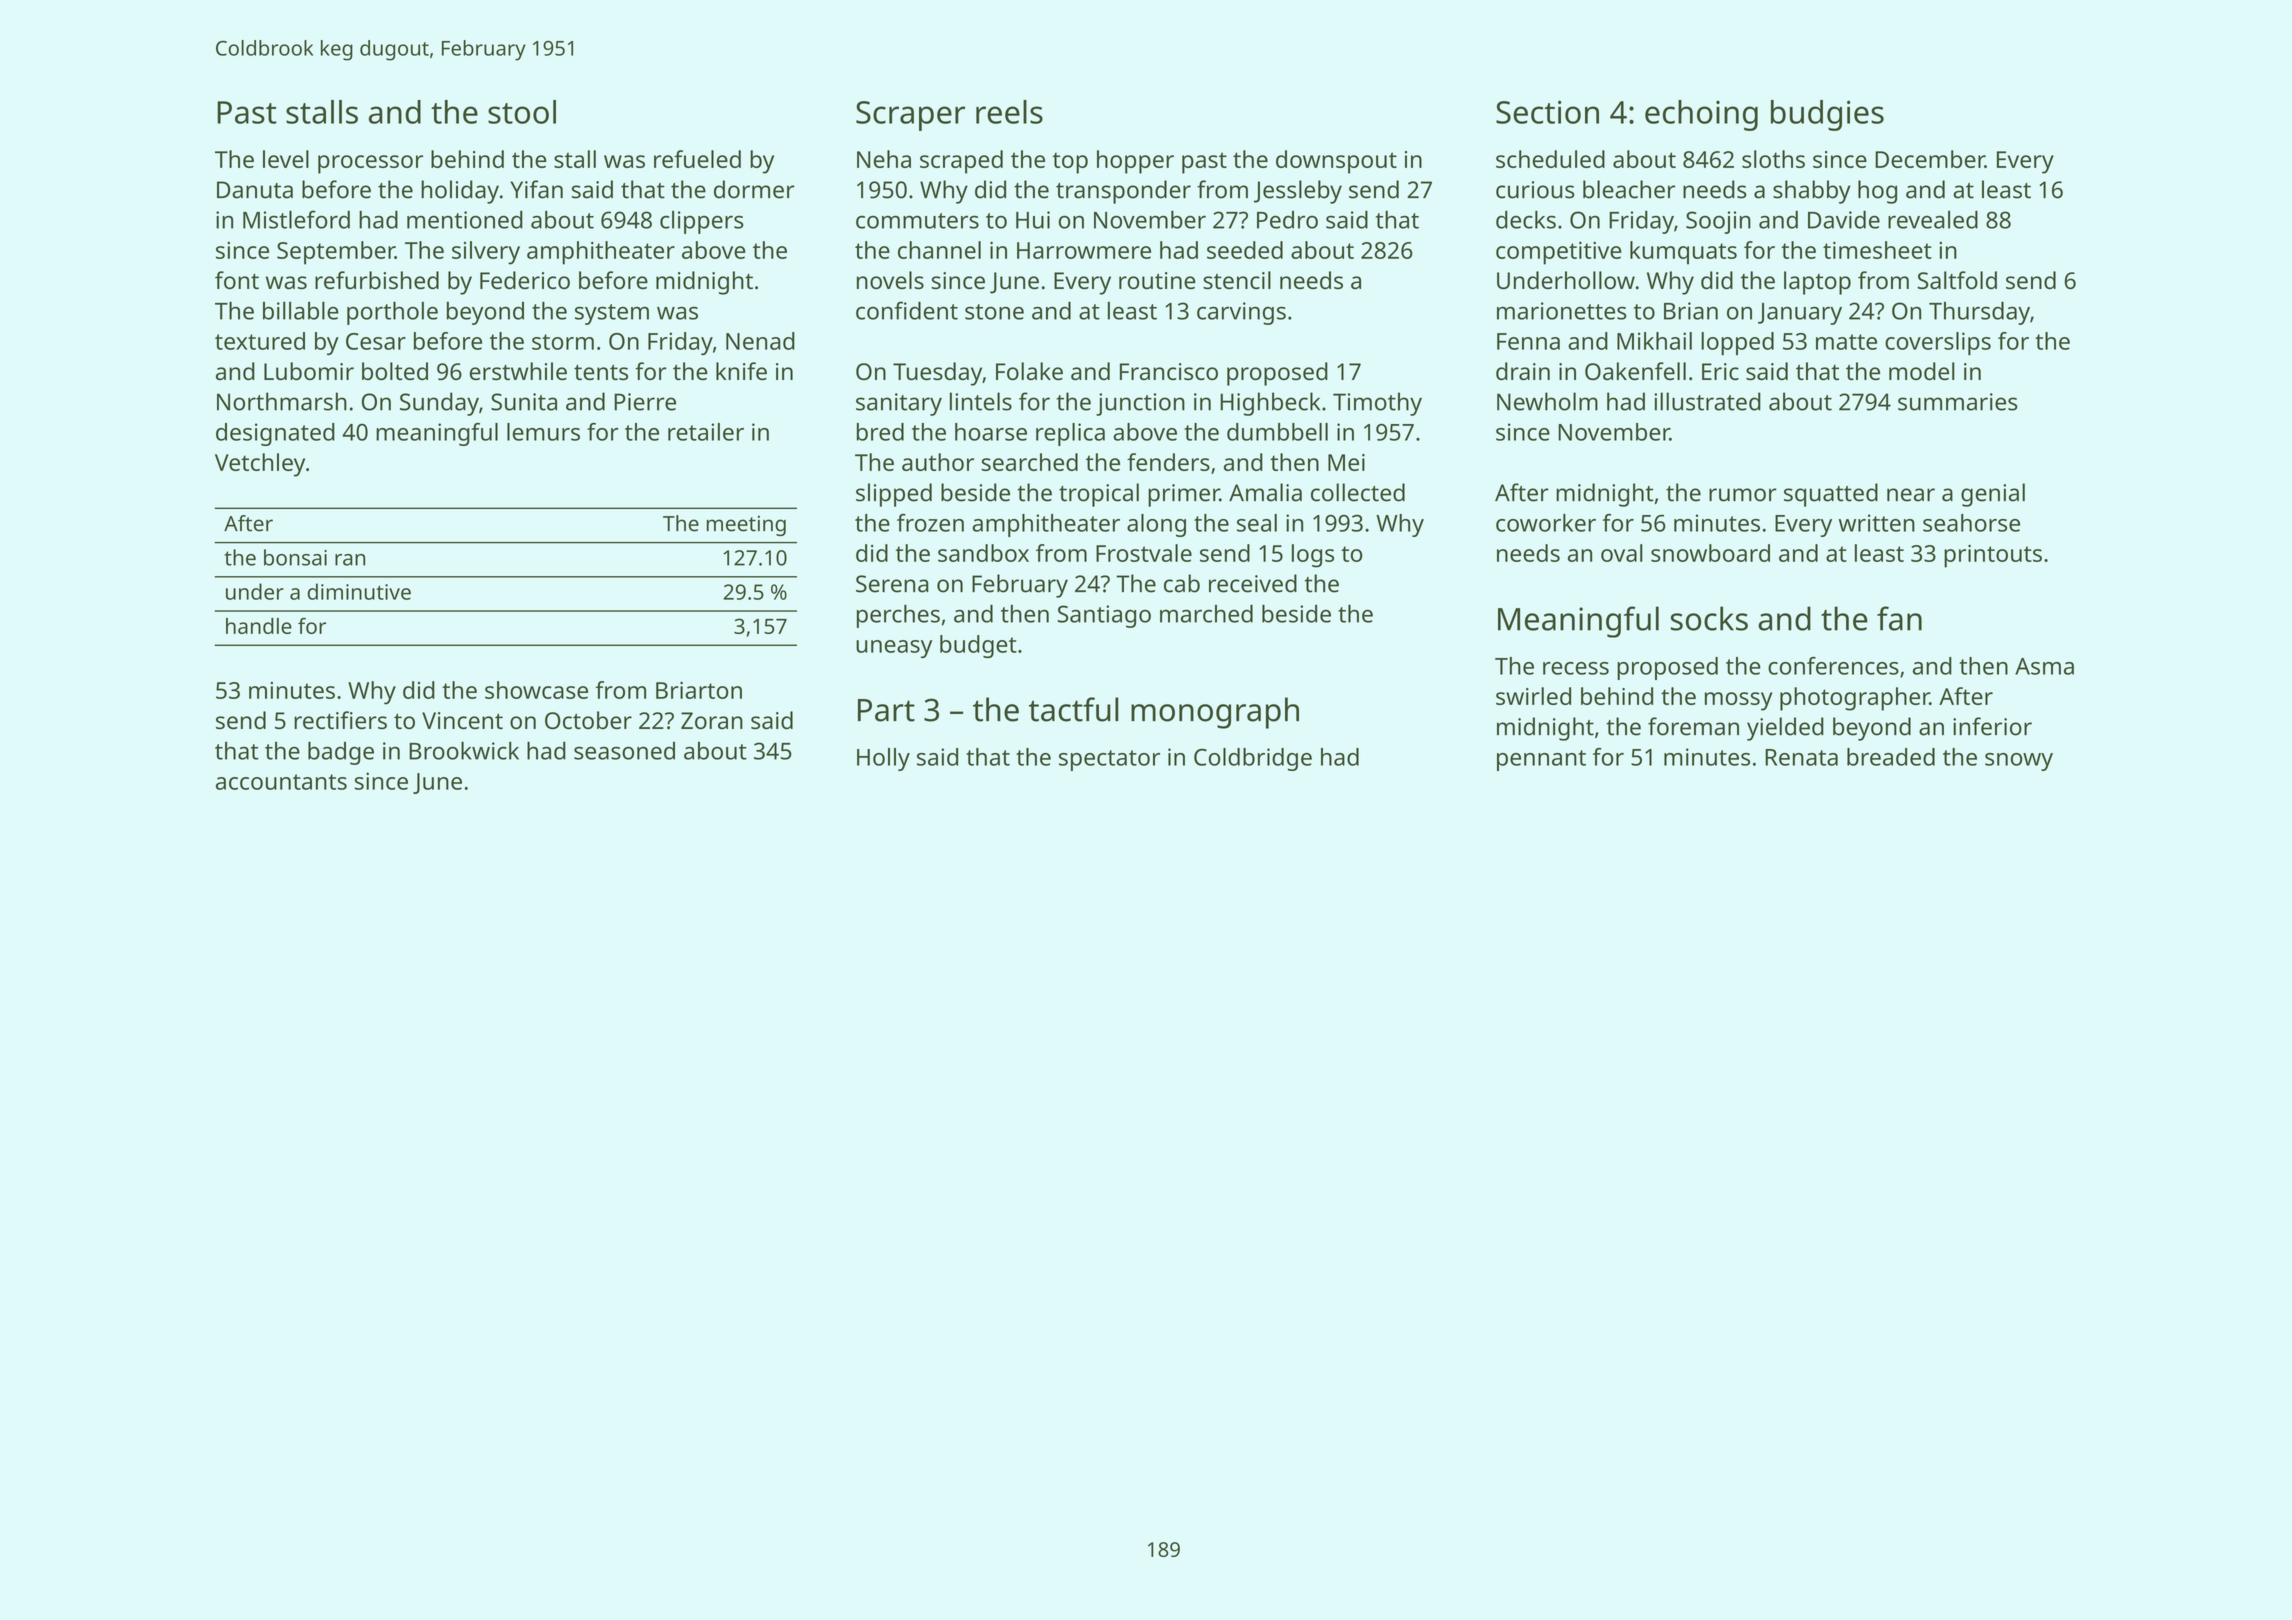 Image resolution: width=2292 pixels, height=1620 pixels. Describe the element at coordinates (1547, 112) in the screenshot. I see `Section` at that location.
